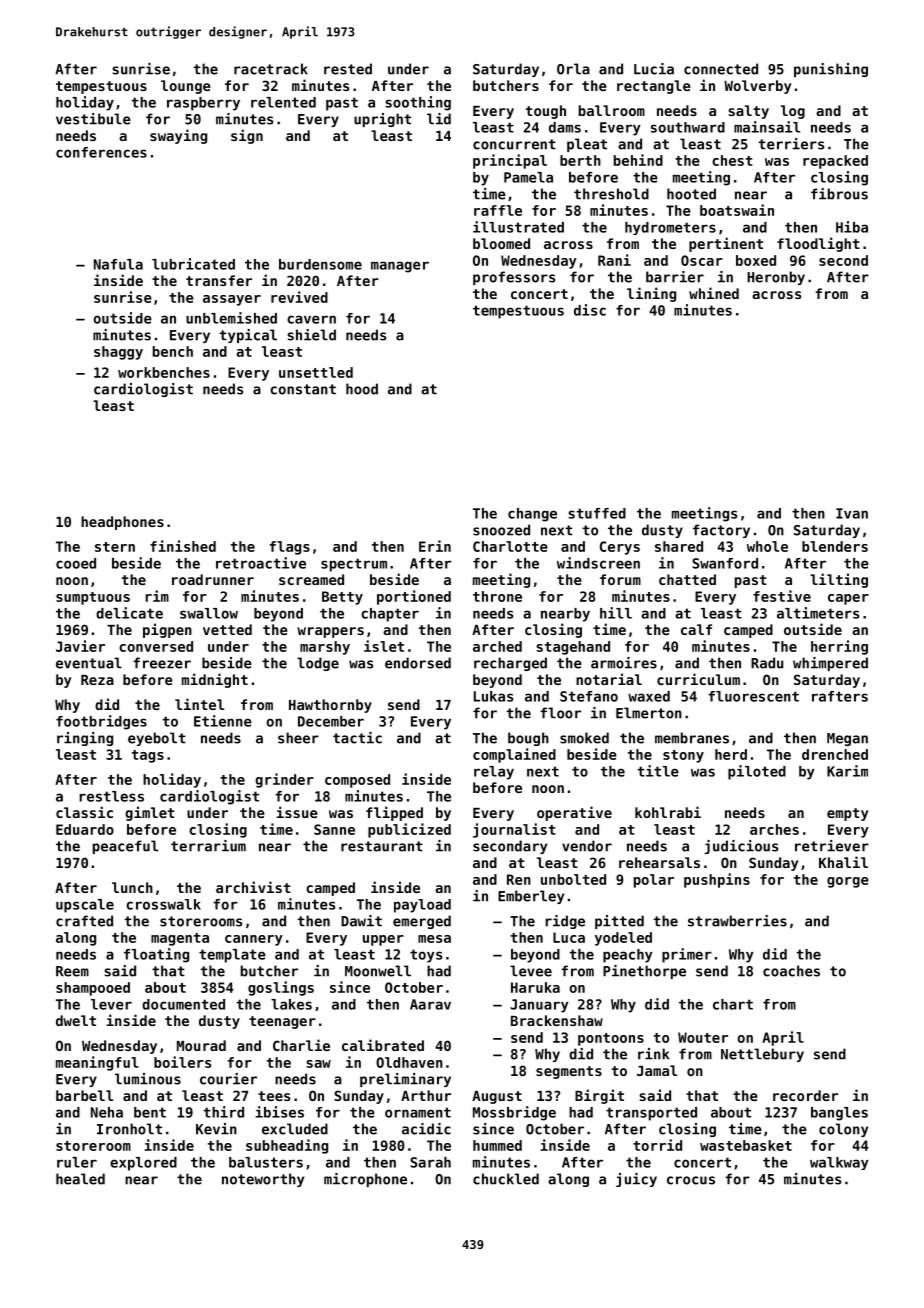  What do you see at coordinates (209, 613) in the screenshot?
I see `swallow` at bounding box center [209, 613].
